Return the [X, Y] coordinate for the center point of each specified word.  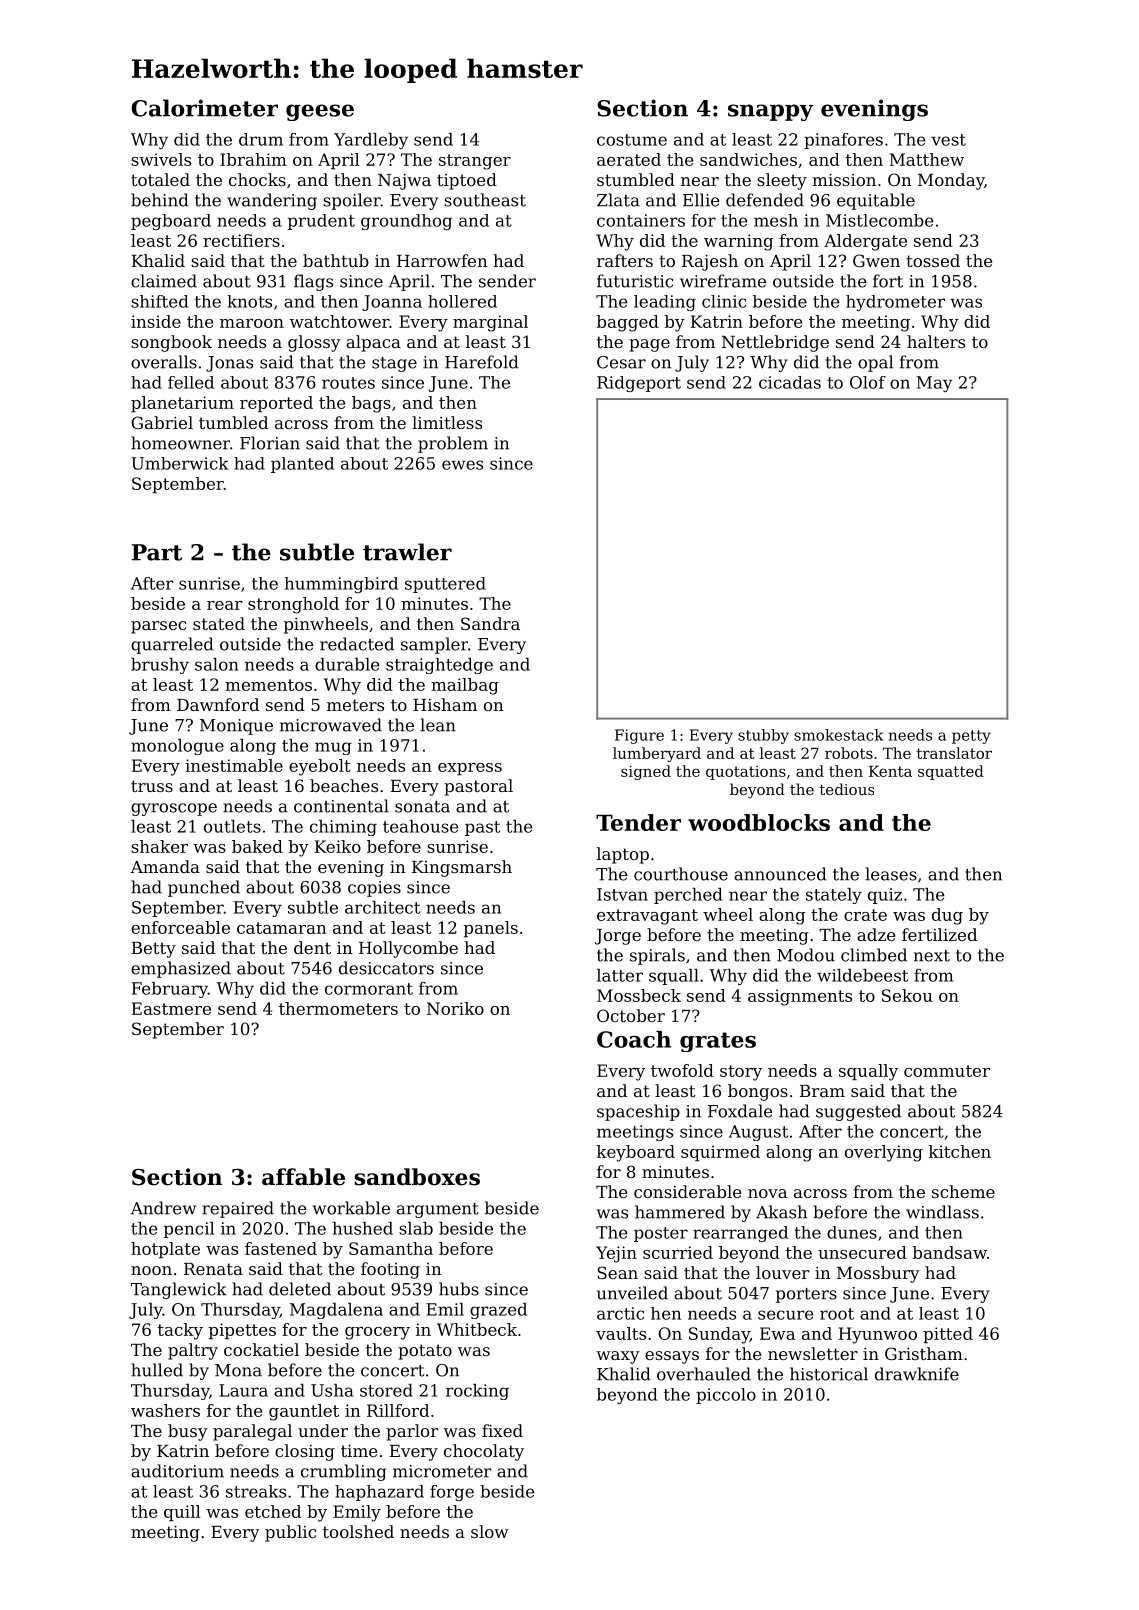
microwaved [331, 725]
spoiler [352, 201]
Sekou [907, 995]
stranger [475, 162]
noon [151, 1270]
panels [491, 929]
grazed [498, 1311]
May [934, 384]
